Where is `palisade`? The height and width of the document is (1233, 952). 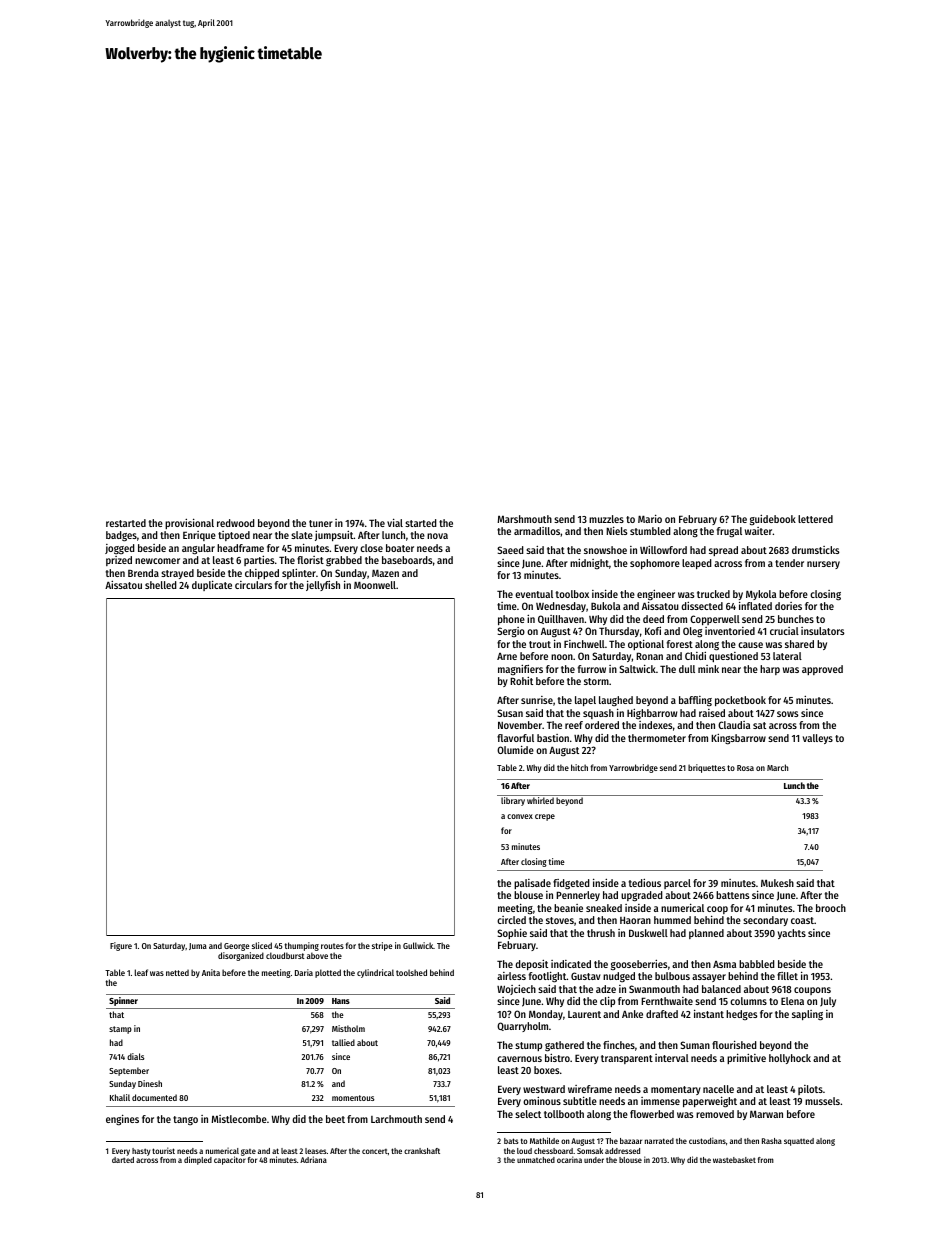
palisade is located at coordinates (532, 884).
